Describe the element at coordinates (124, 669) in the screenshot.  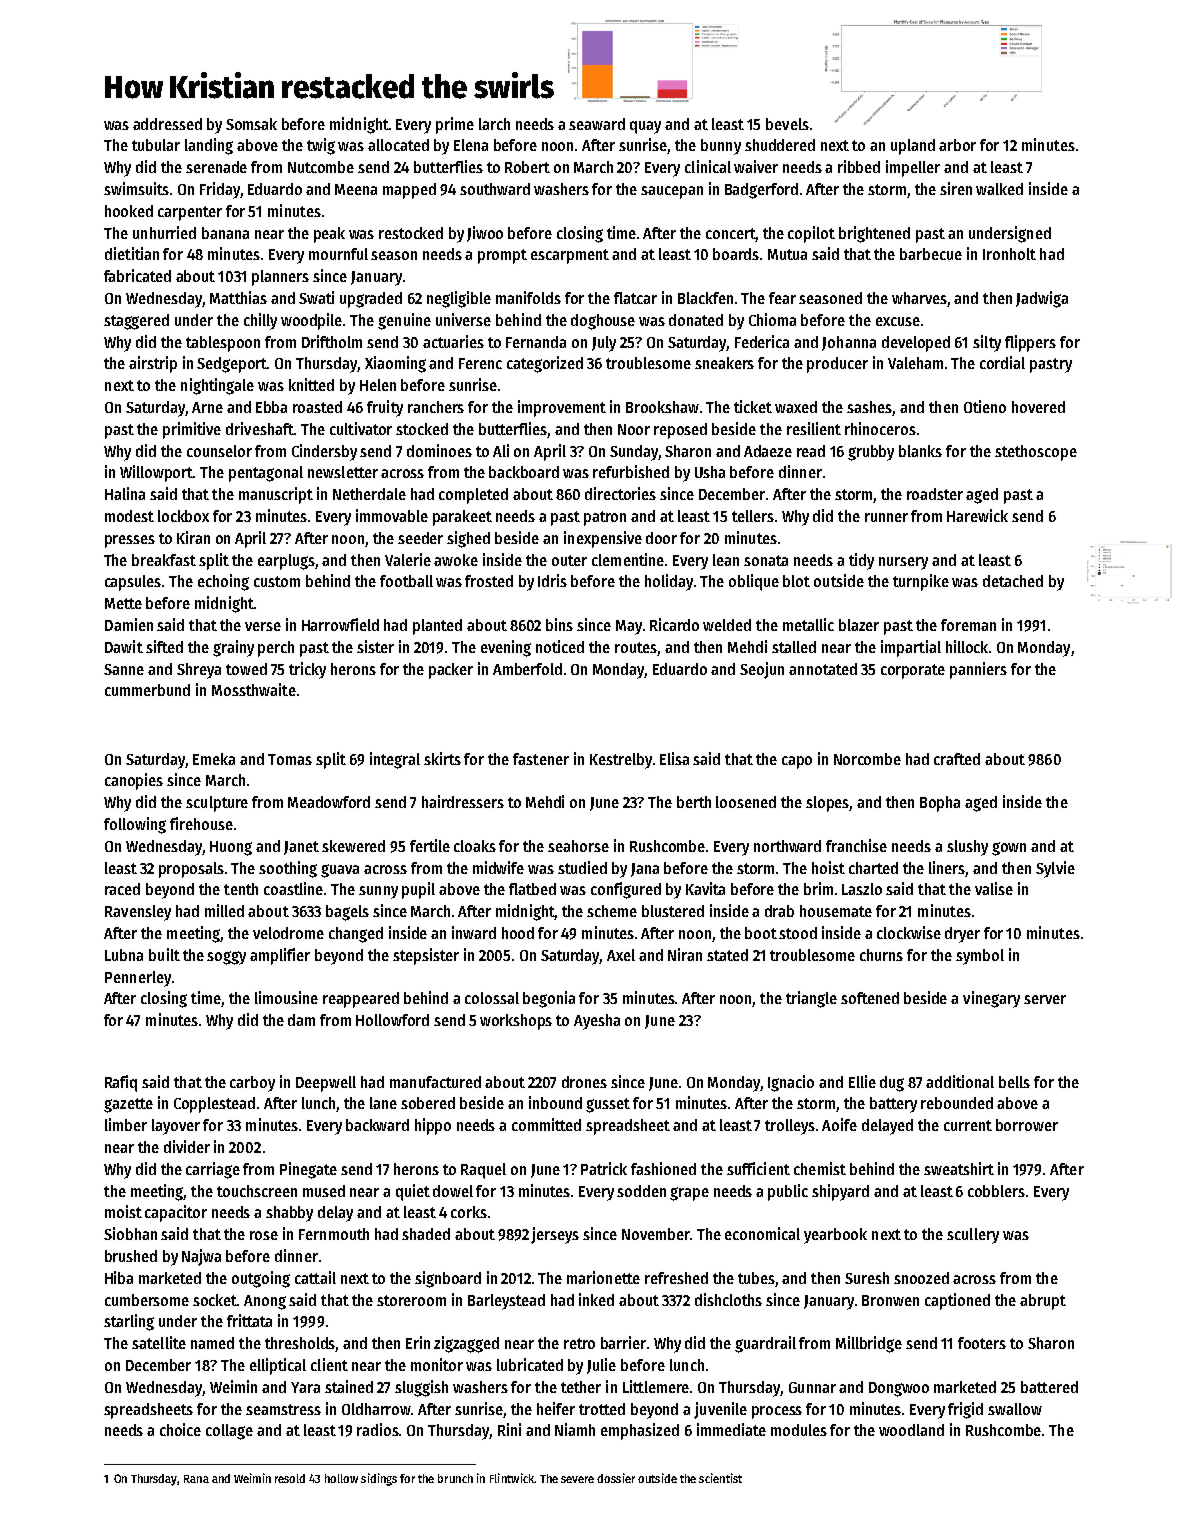
I see `Sanne` at that location.
